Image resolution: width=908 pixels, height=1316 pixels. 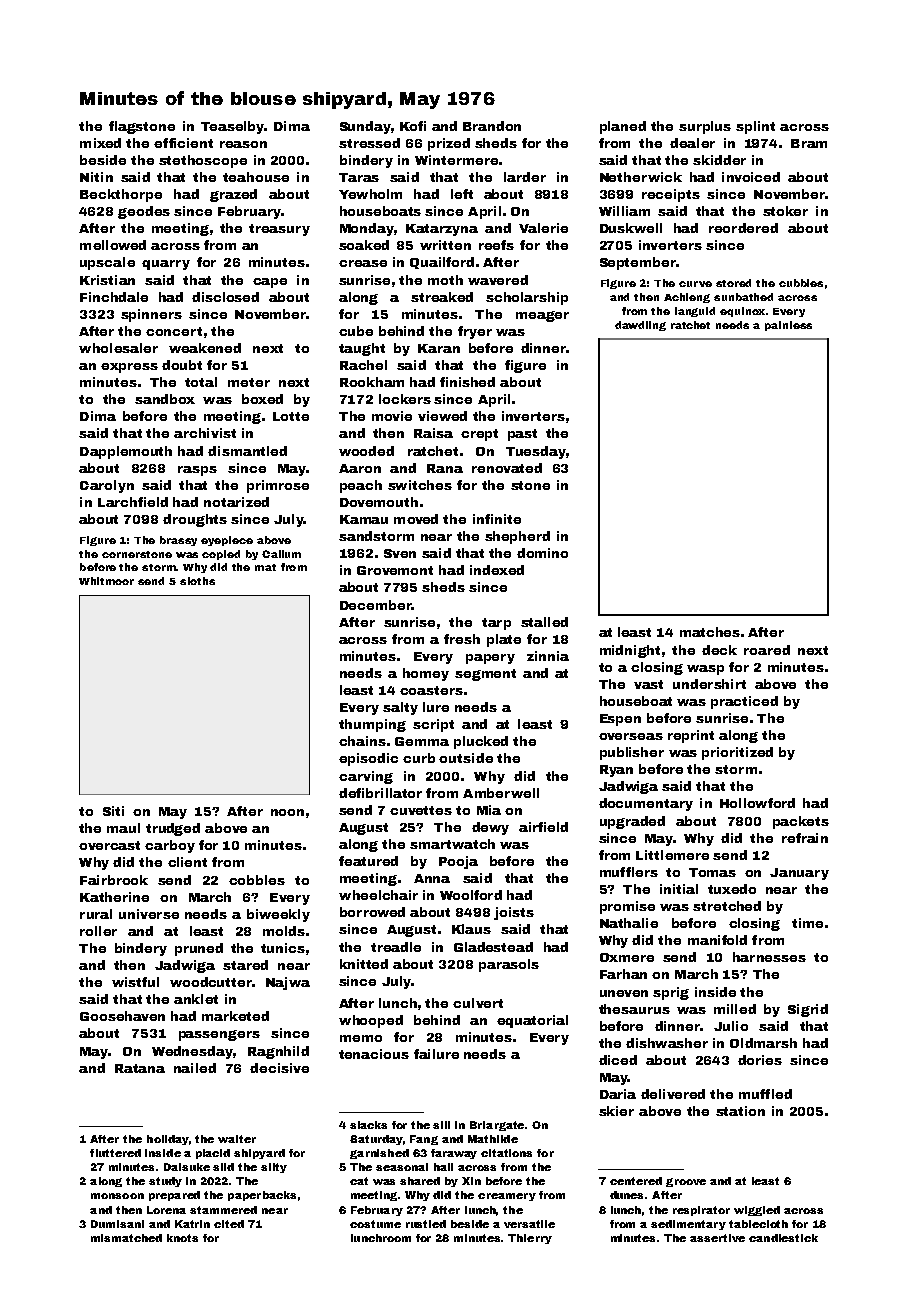 What do you see at coordinates (710, 632) in the document?
I see `matches` at bounding box center [710, 632].
